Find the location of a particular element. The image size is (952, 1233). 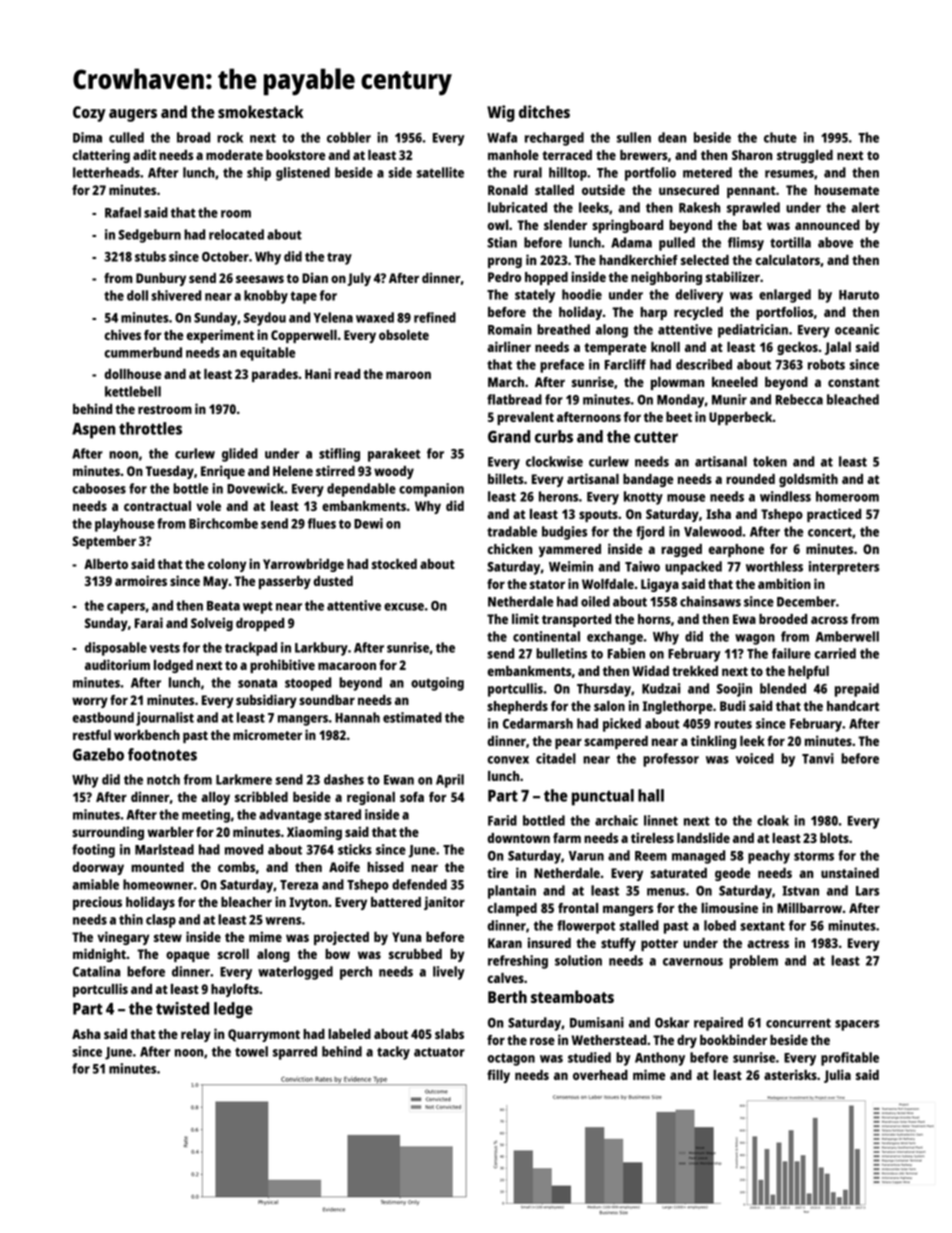

lively is located at coordinates (449, 973).
